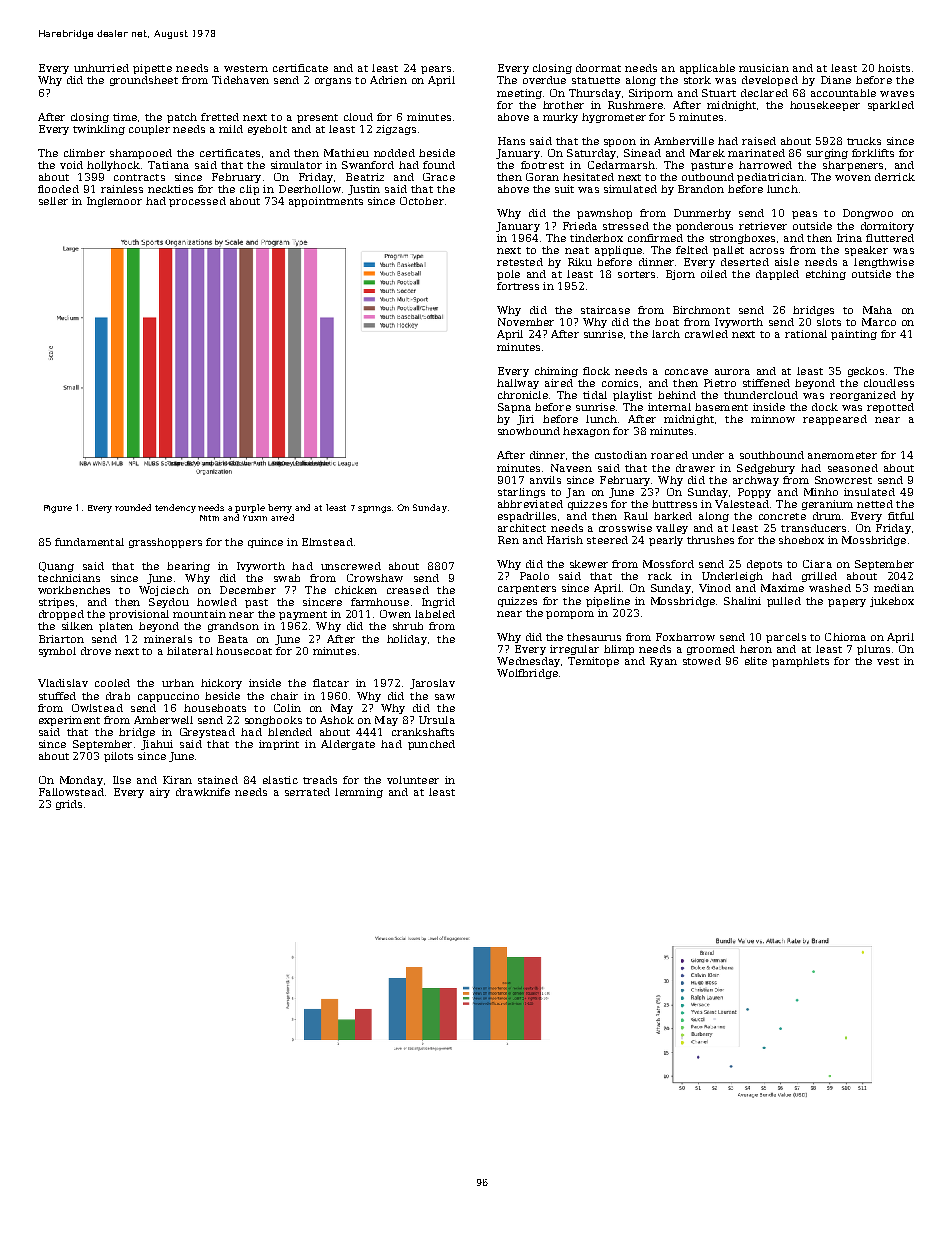 The image size is (952, 1233). What do you see at coordinates (413, 780) in the screenshot?
I see `volunteer` at bounding box center [413, 780].
